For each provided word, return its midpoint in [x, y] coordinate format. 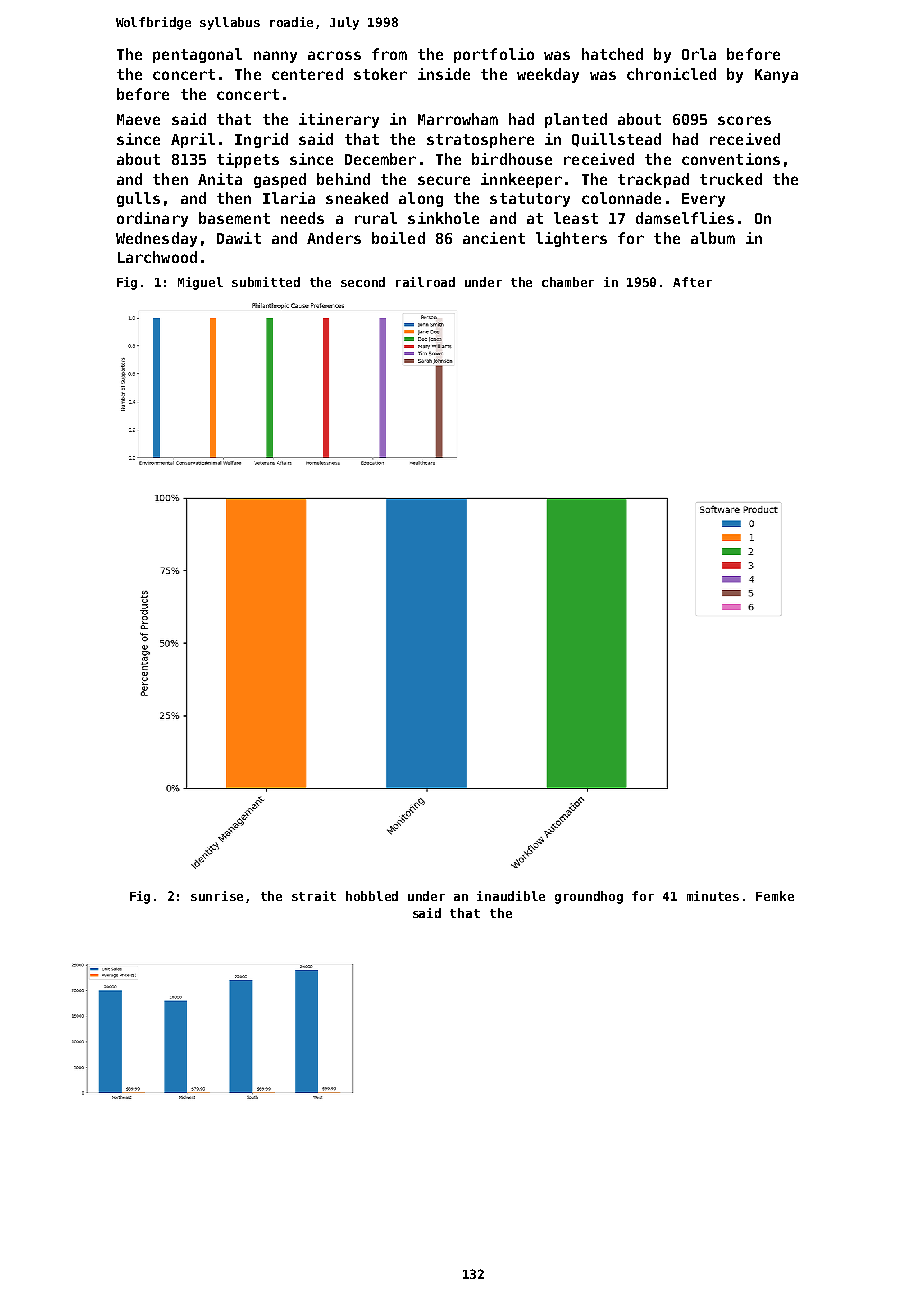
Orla [699, 54]
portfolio [494, 55]
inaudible [511, 896]
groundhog [589, 897]
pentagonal [197, 55]
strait [314, 896]
